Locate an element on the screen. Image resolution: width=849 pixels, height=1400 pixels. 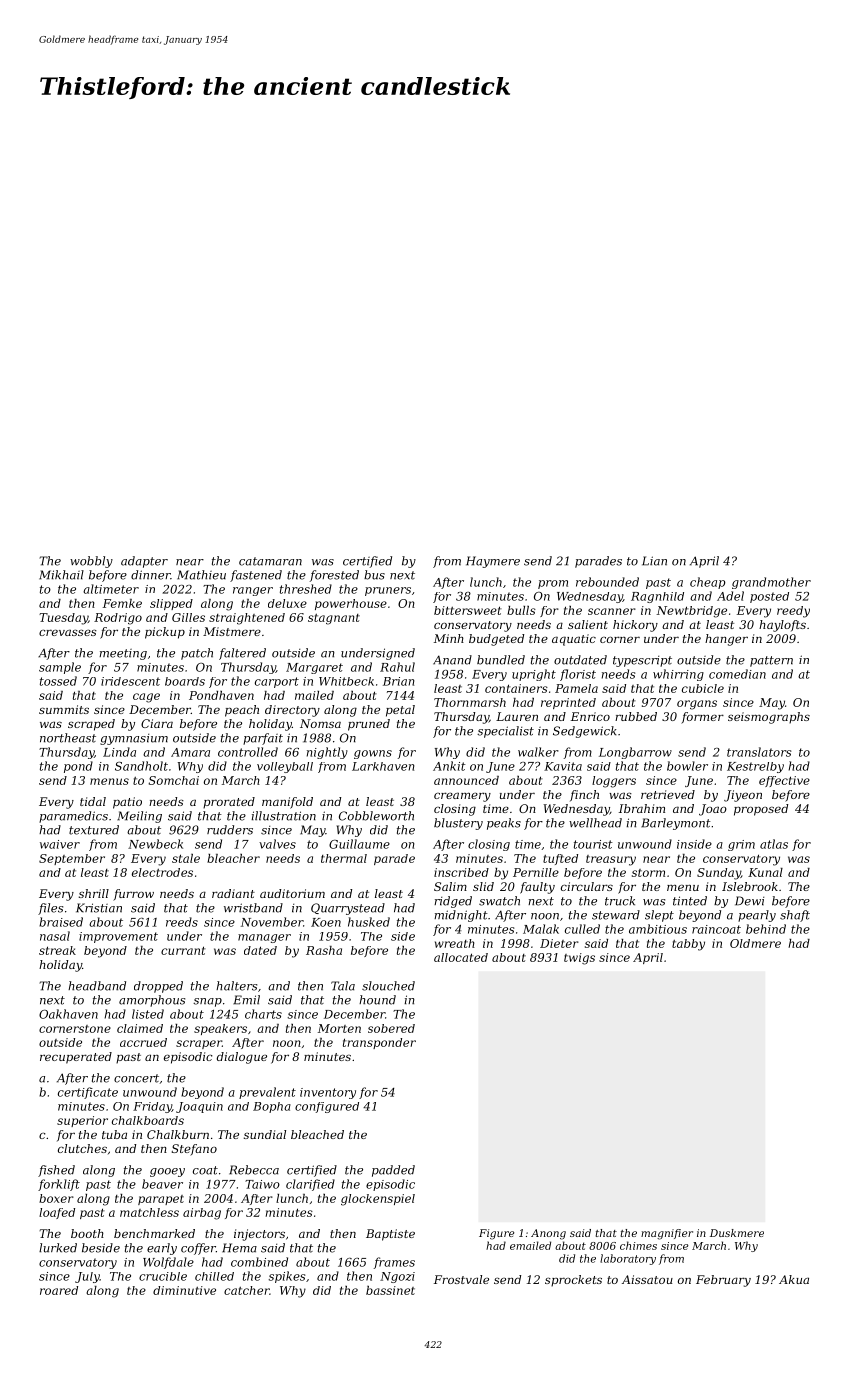
controlled is located at coordinates (248, 752).
